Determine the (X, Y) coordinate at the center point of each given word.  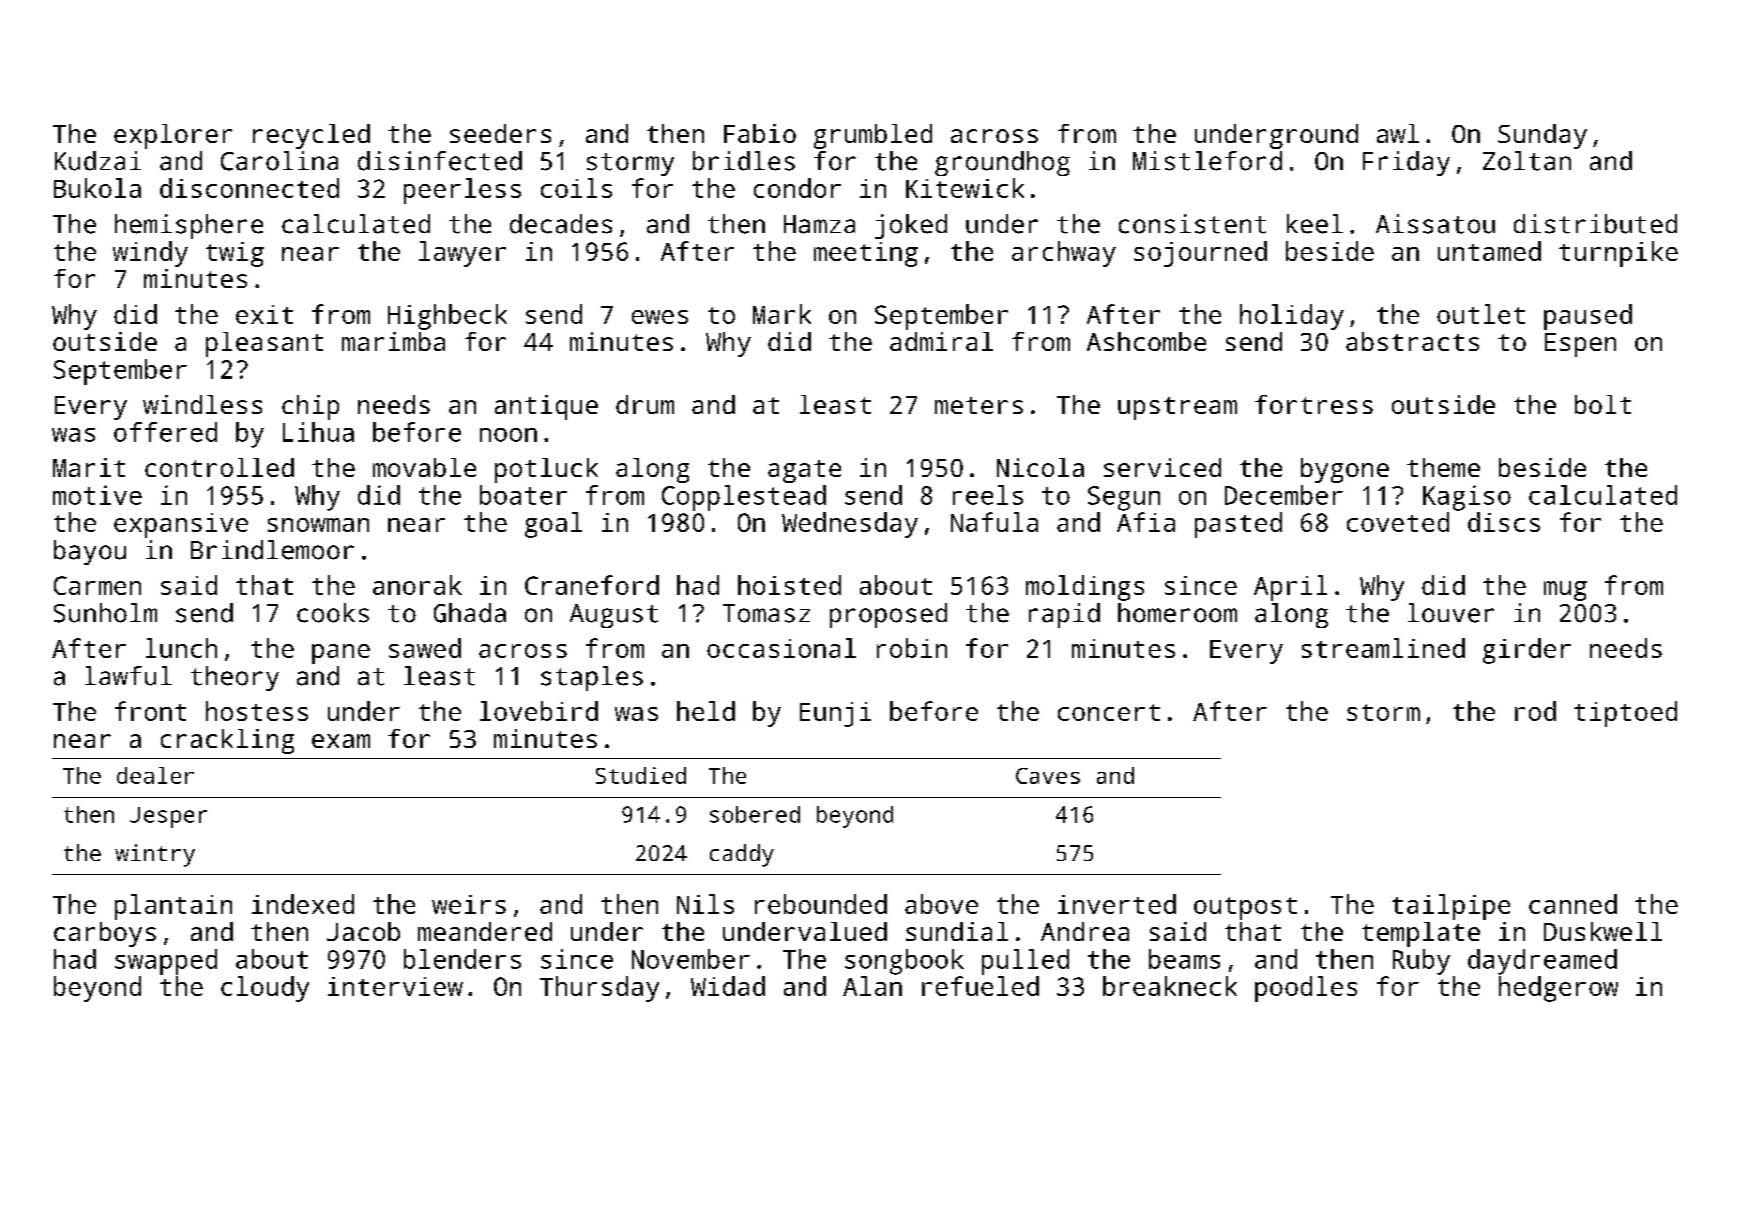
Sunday (1542, 136)
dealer (155, 775)
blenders (462, 959)
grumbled (873, 136)
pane (341, 654)
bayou (90, 552)
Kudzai (98, 161)
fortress (1314, 404)
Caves (1048, 776)
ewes (660, 317)
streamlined (1383, 648)
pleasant (264, 344)
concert (1109, 712)
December (1284, 495)
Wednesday (850, 525)
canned (1573, 904)
